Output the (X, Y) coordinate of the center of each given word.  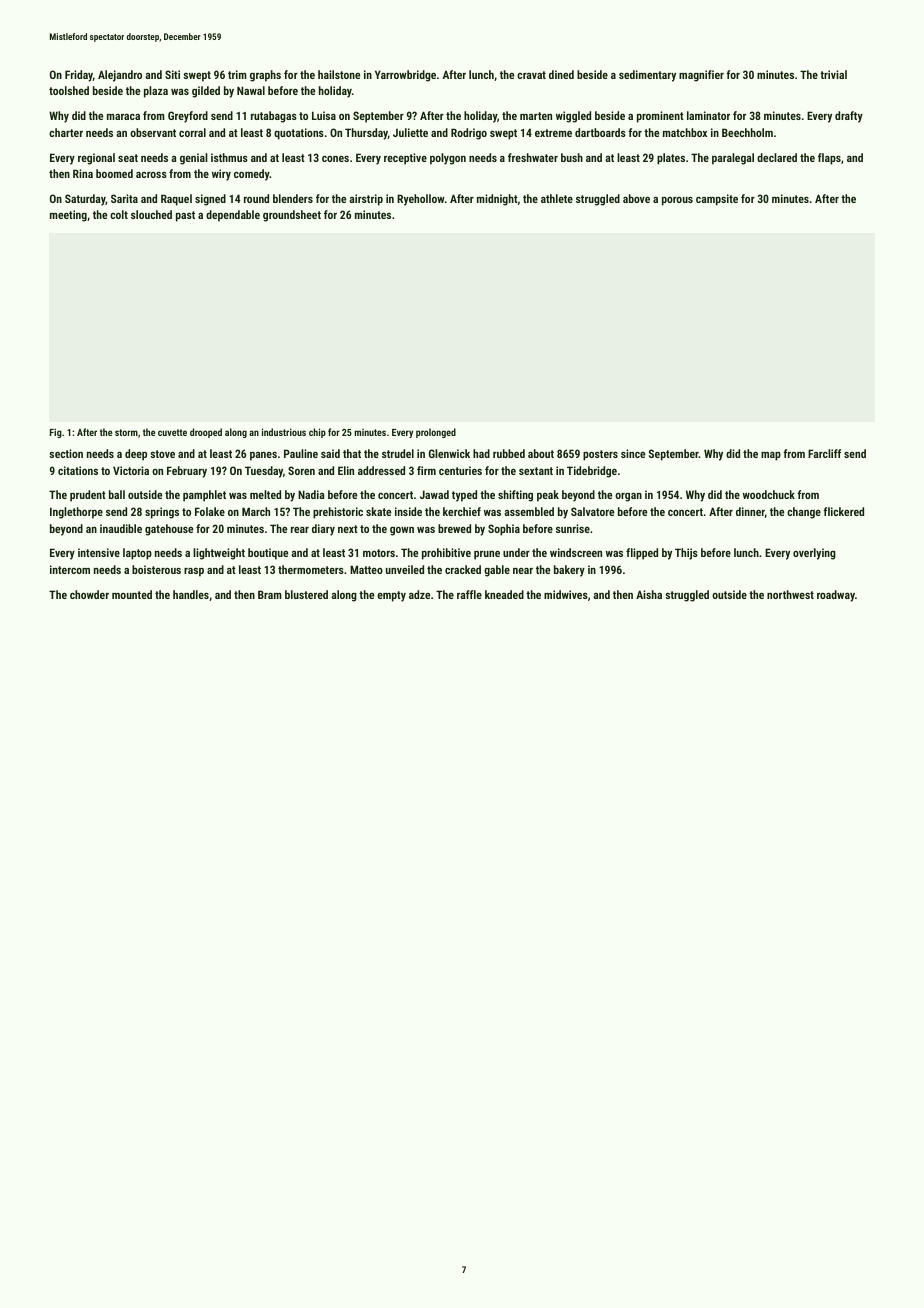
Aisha (649, 594)
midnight (497, 200)
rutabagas (274, 117)
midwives (566, 594)
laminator (708, 115)
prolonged (436, 433)
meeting (68, 216)
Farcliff (824, 453)
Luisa (324, 115)
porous (677, 201)
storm (126, 432)
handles (191, 594)
